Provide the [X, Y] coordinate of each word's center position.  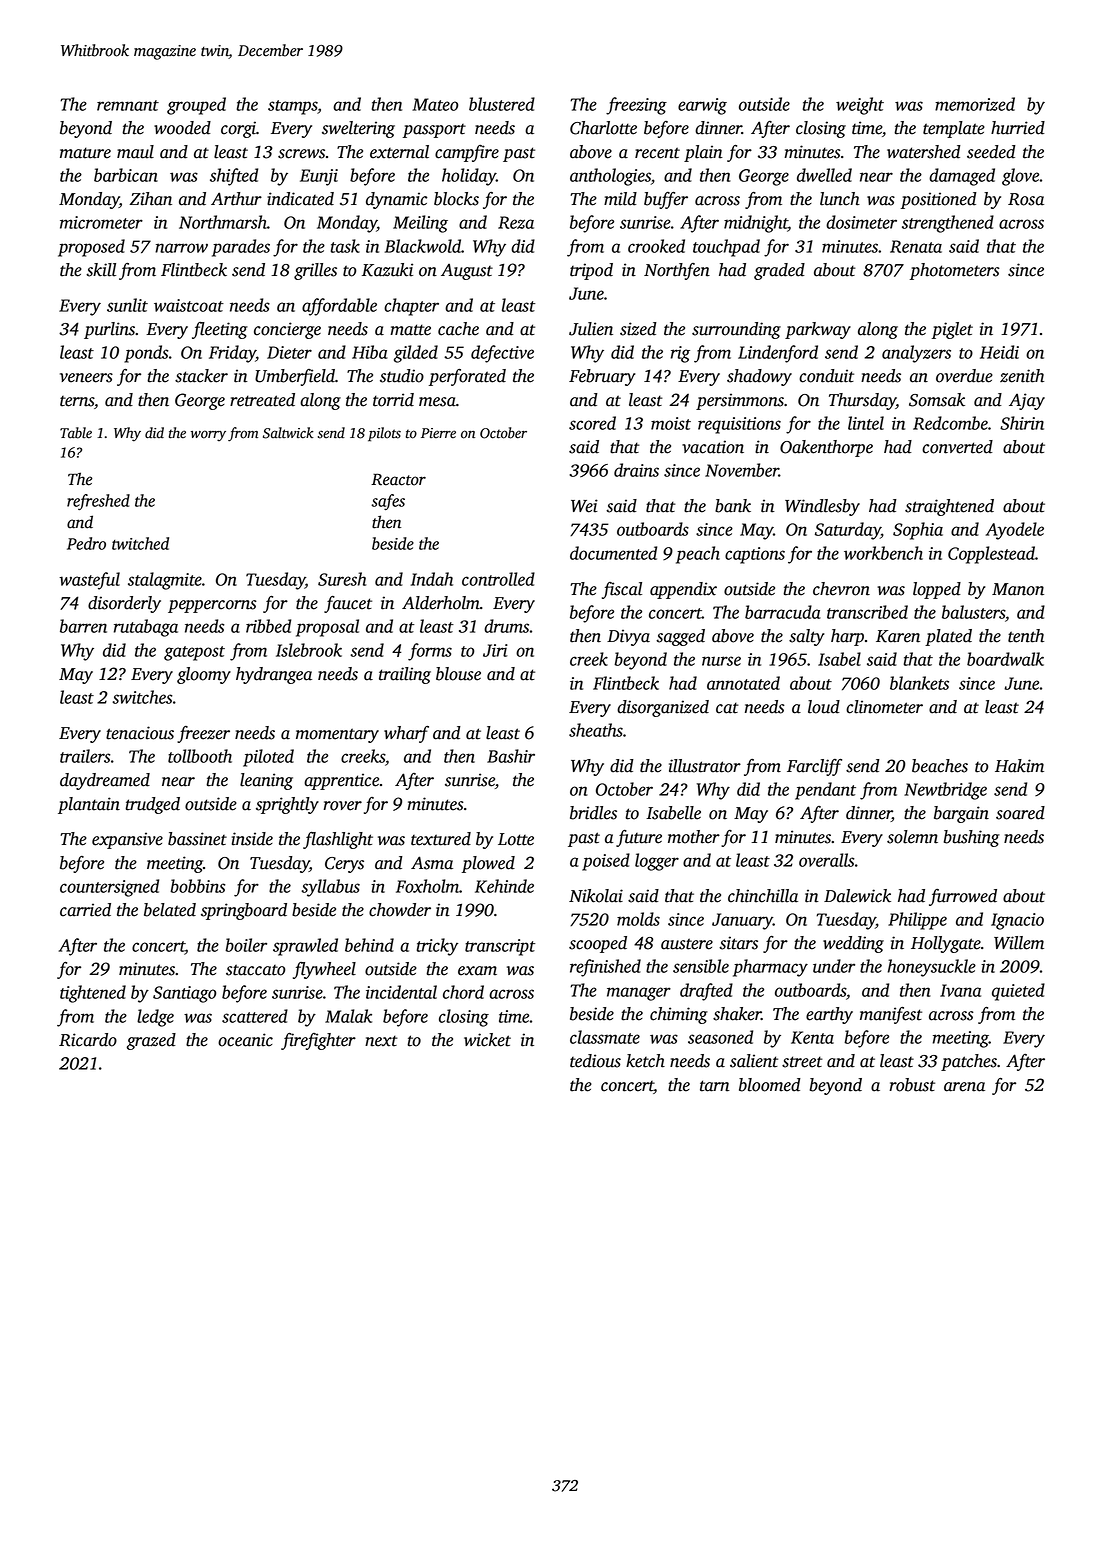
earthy [829, 1015]
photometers [955, 271]
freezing [636, 106]
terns [77, 401]
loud [824, 707]
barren [83, 626]
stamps [293, 107]
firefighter [318, 1041]
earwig [702, 106]
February [602, 377]
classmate [605, 1037]
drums [506, 626]
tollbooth [200, 756]
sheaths [596, 730]
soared [1020, 813]
